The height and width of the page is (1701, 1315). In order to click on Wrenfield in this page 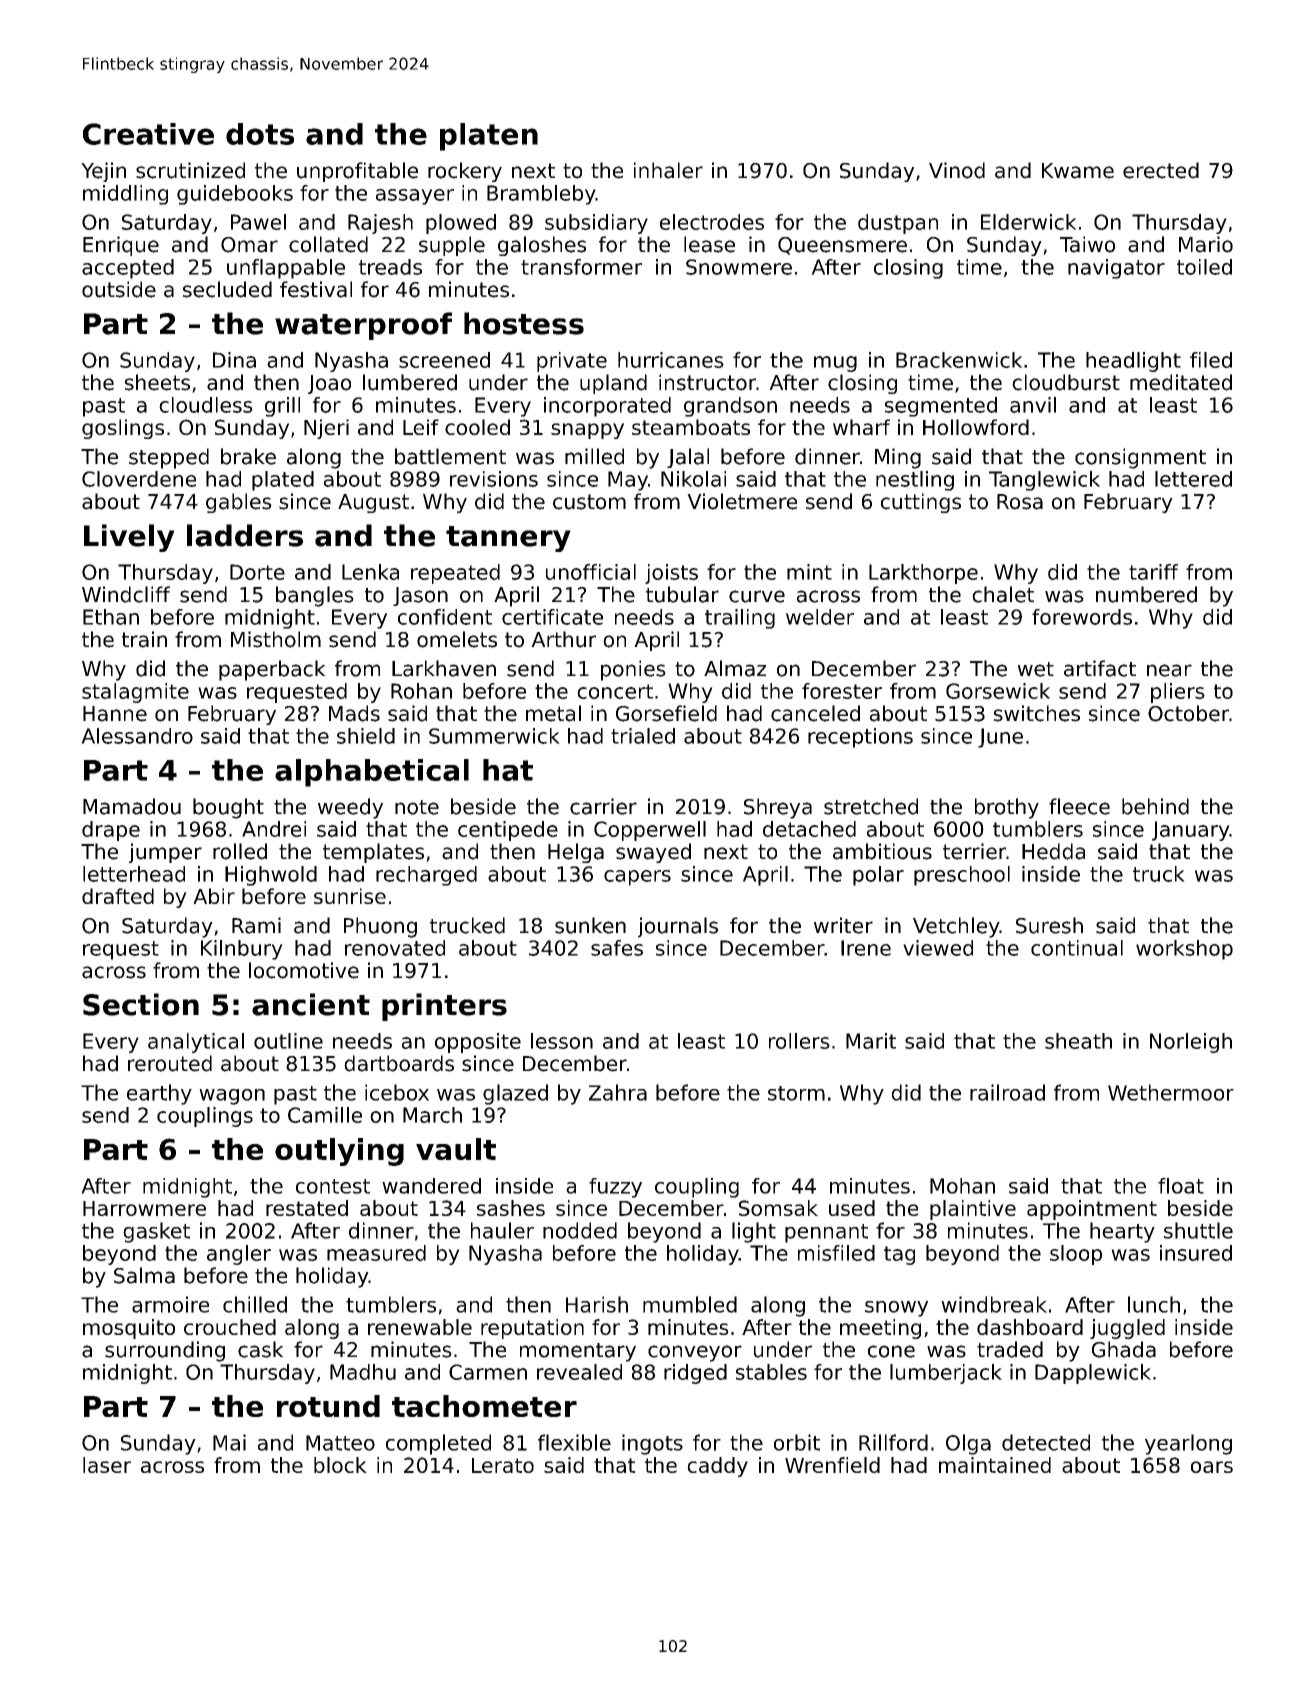, I will do `click(832, 1465)`.
